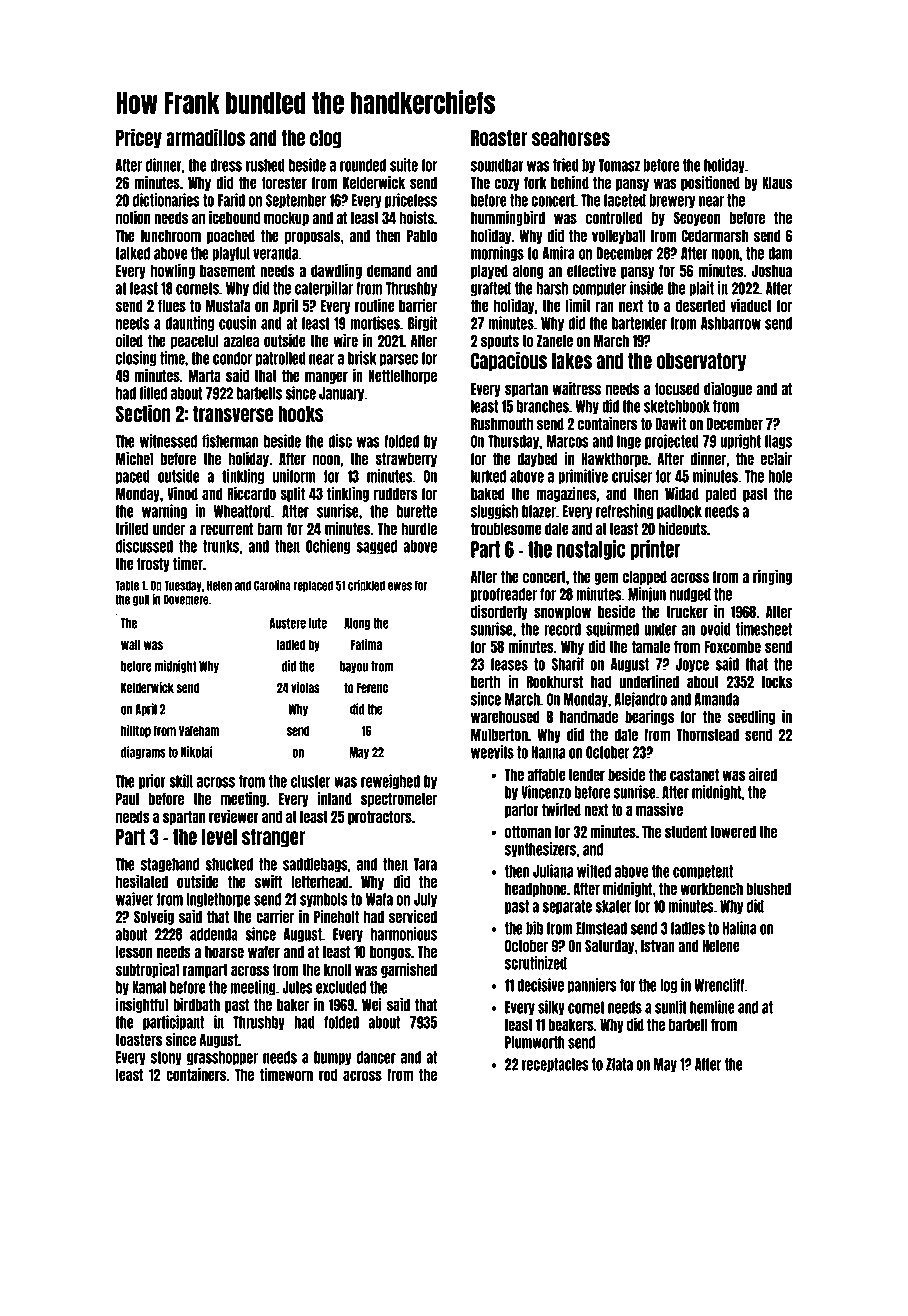  What do you see at coordinates (659, 809) in the page?
I see `massive` at bounding box center [659, 809].
